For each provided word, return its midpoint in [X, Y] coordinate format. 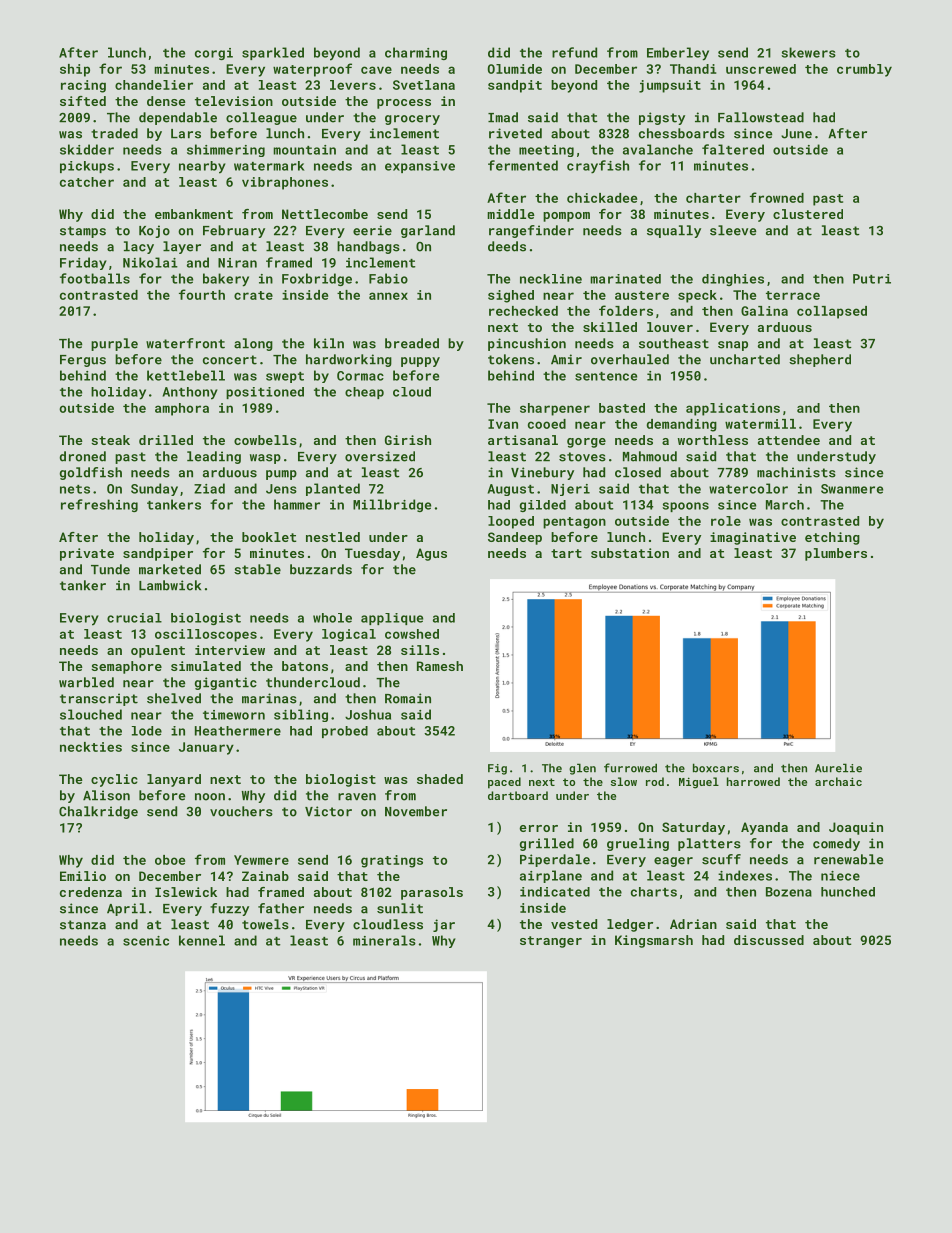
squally [674, 231]
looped [511, 522]
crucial [134, 618]
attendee [789, 440]
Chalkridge [98, 812]
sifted [83, 101]
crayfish [598, 167]
